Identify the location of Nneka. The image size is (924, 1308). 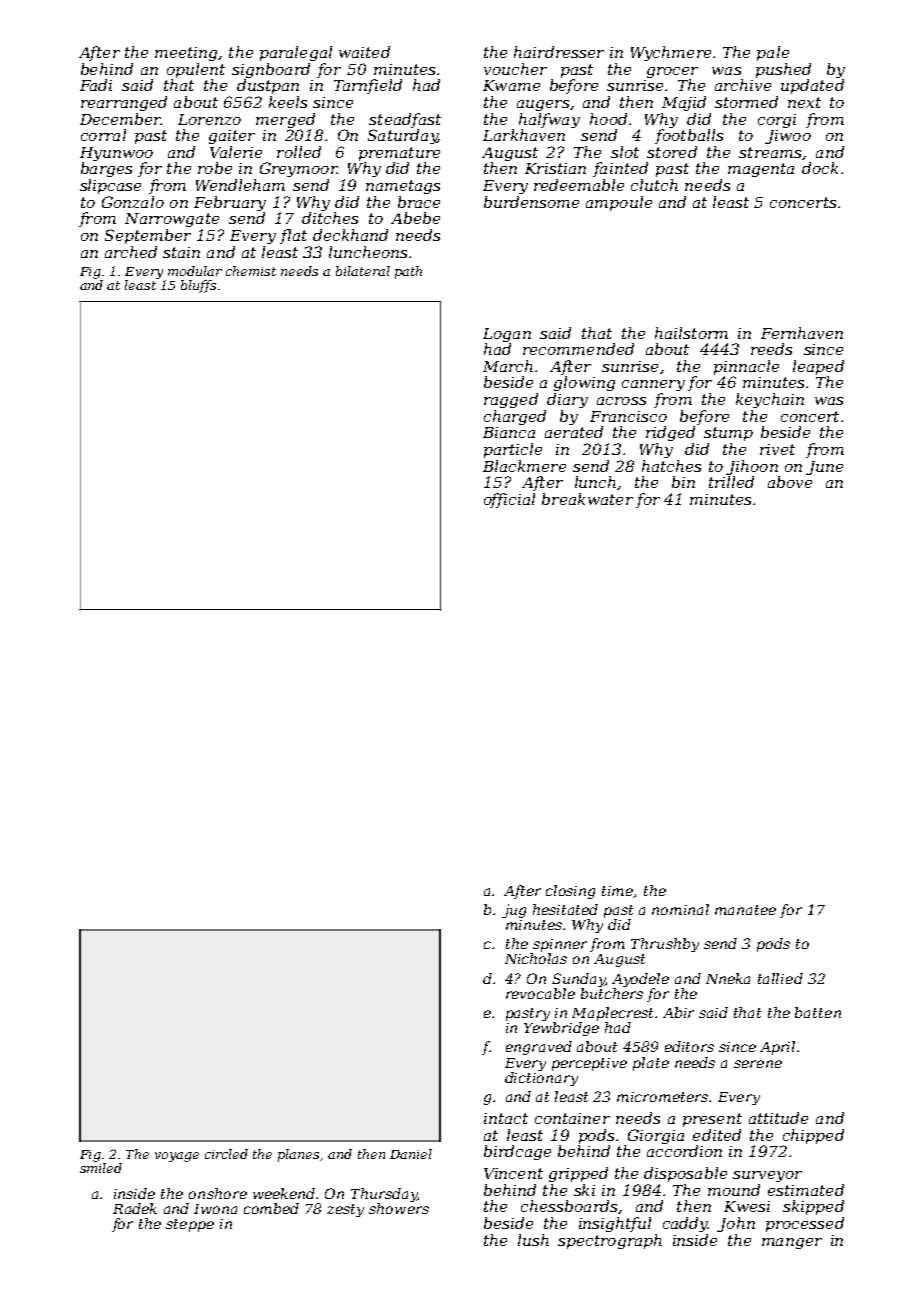
(728, 978).
